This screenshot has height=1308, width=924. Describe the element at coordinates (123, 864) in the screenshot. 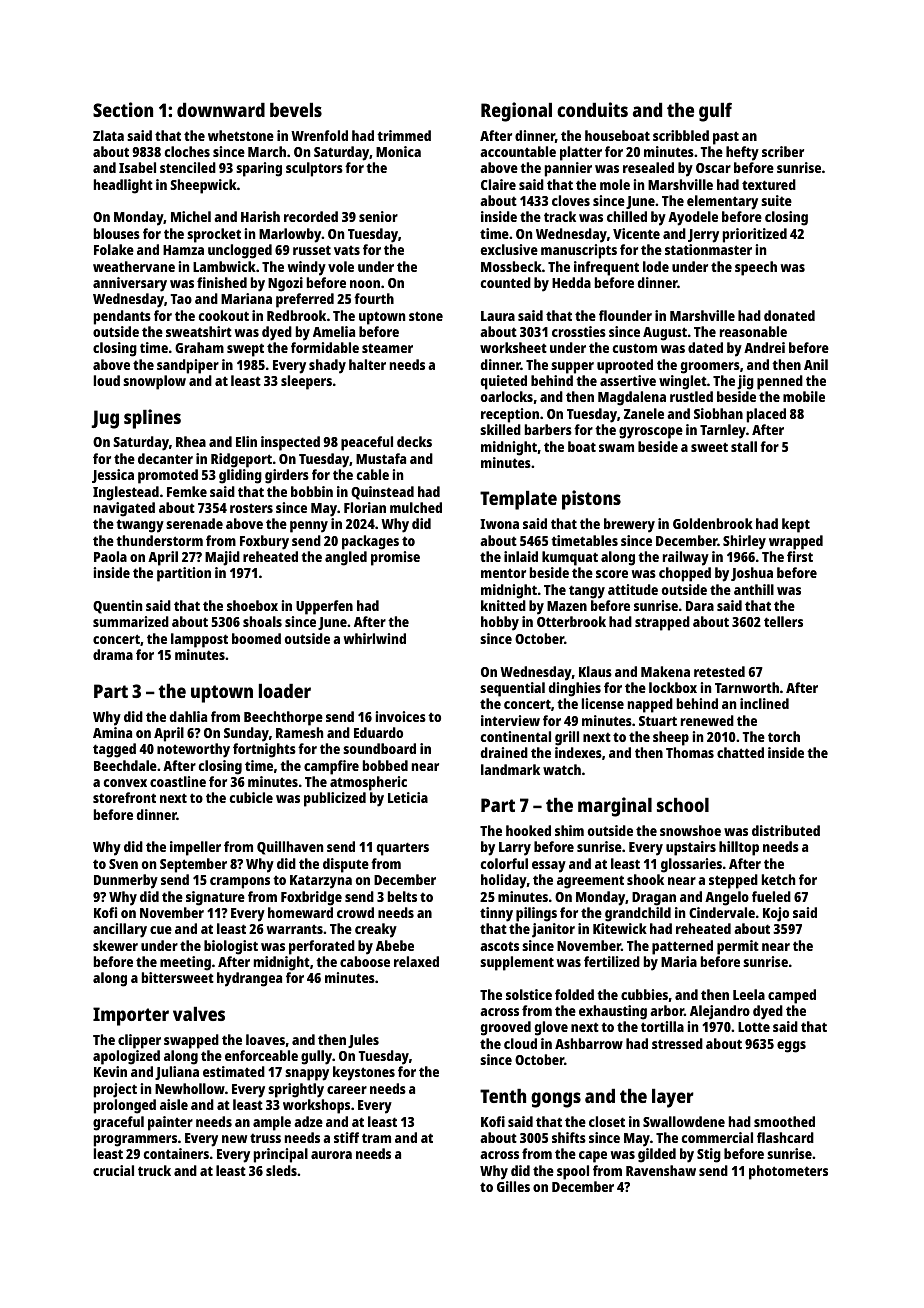

I see `Sven` at that location.
